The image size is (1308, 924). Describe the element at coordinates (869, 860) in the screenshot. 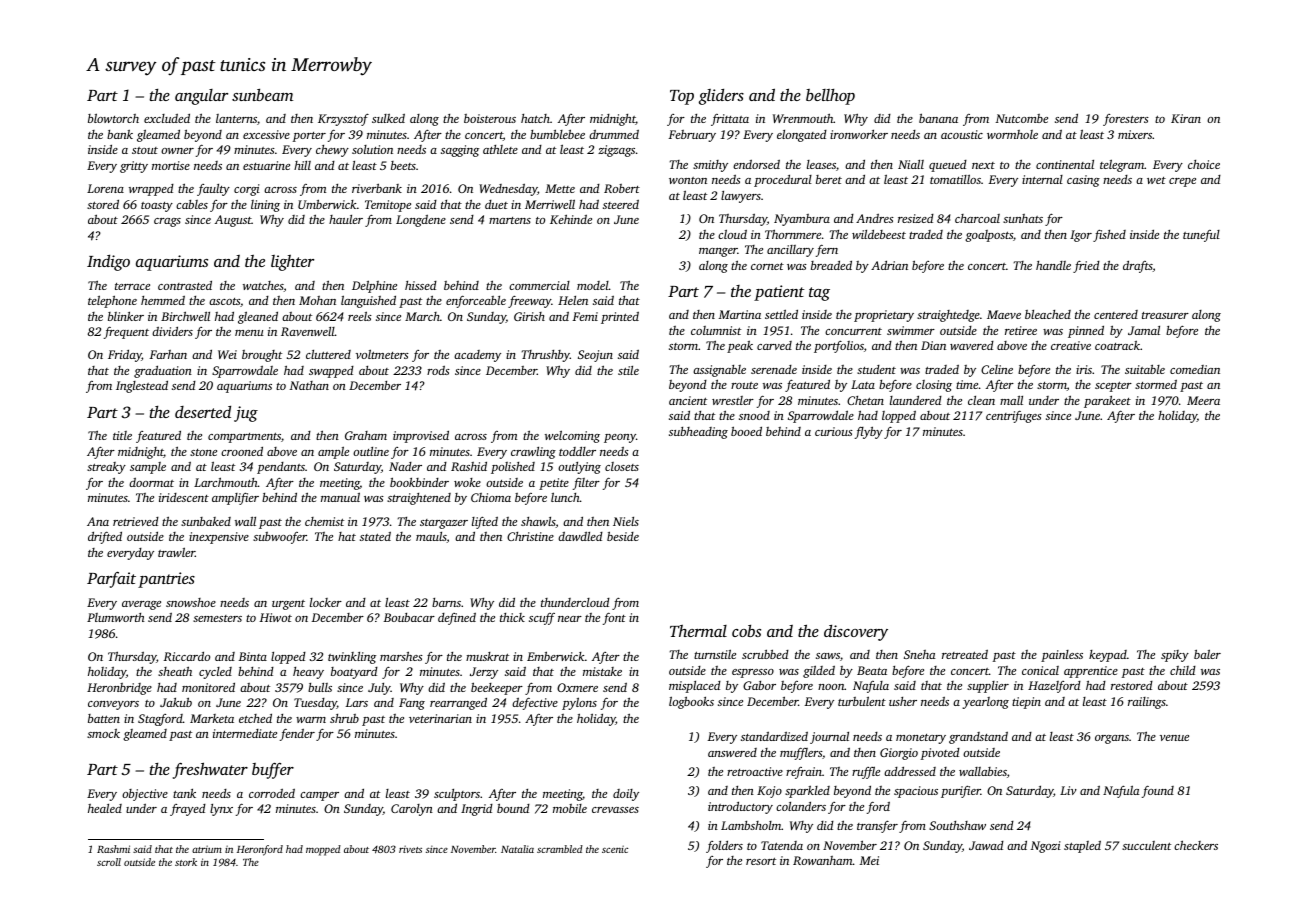

I see `Mei` at that location.
